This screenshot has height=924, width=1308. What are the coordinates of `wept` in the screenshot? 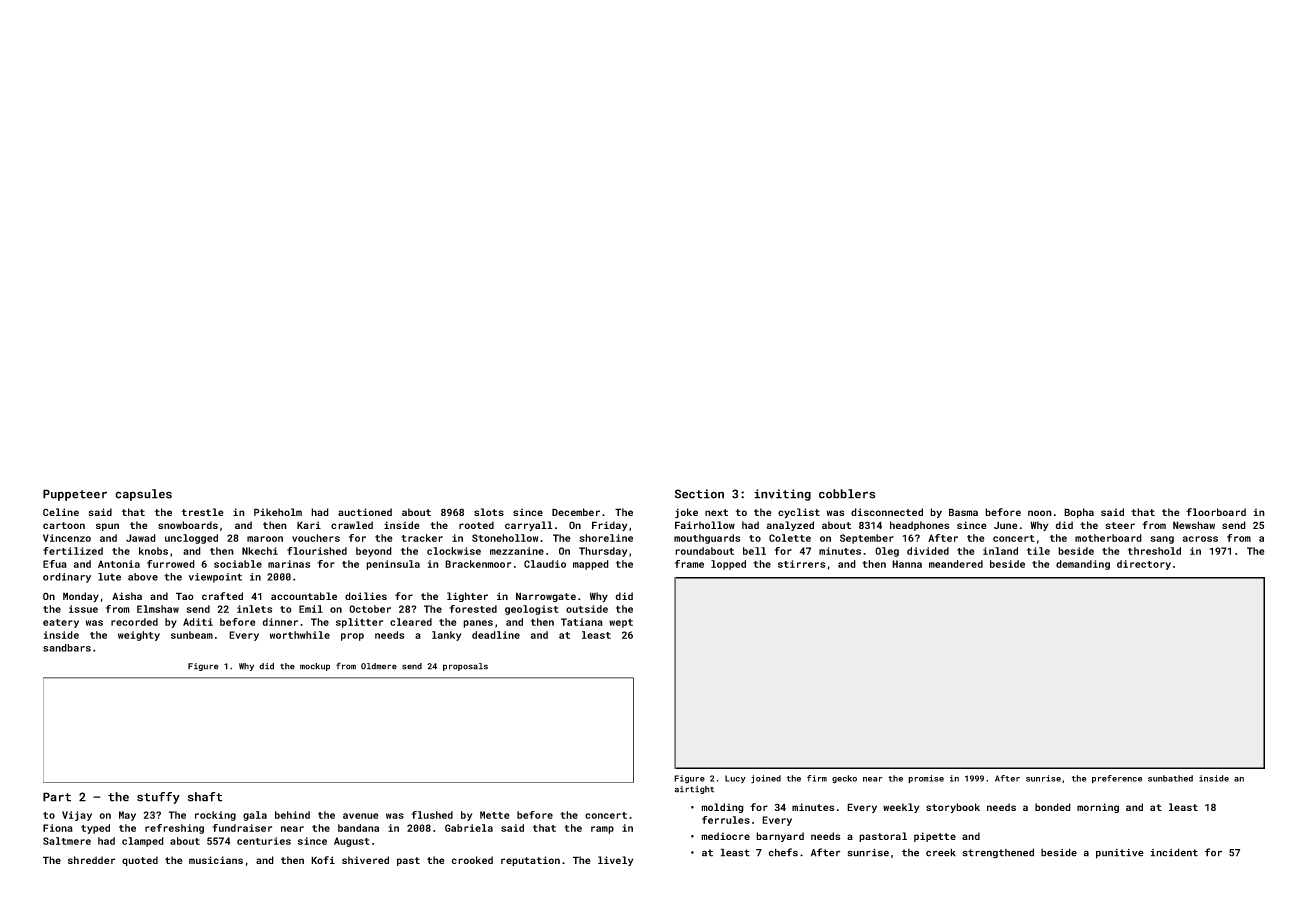 It's located at (621, 623).
